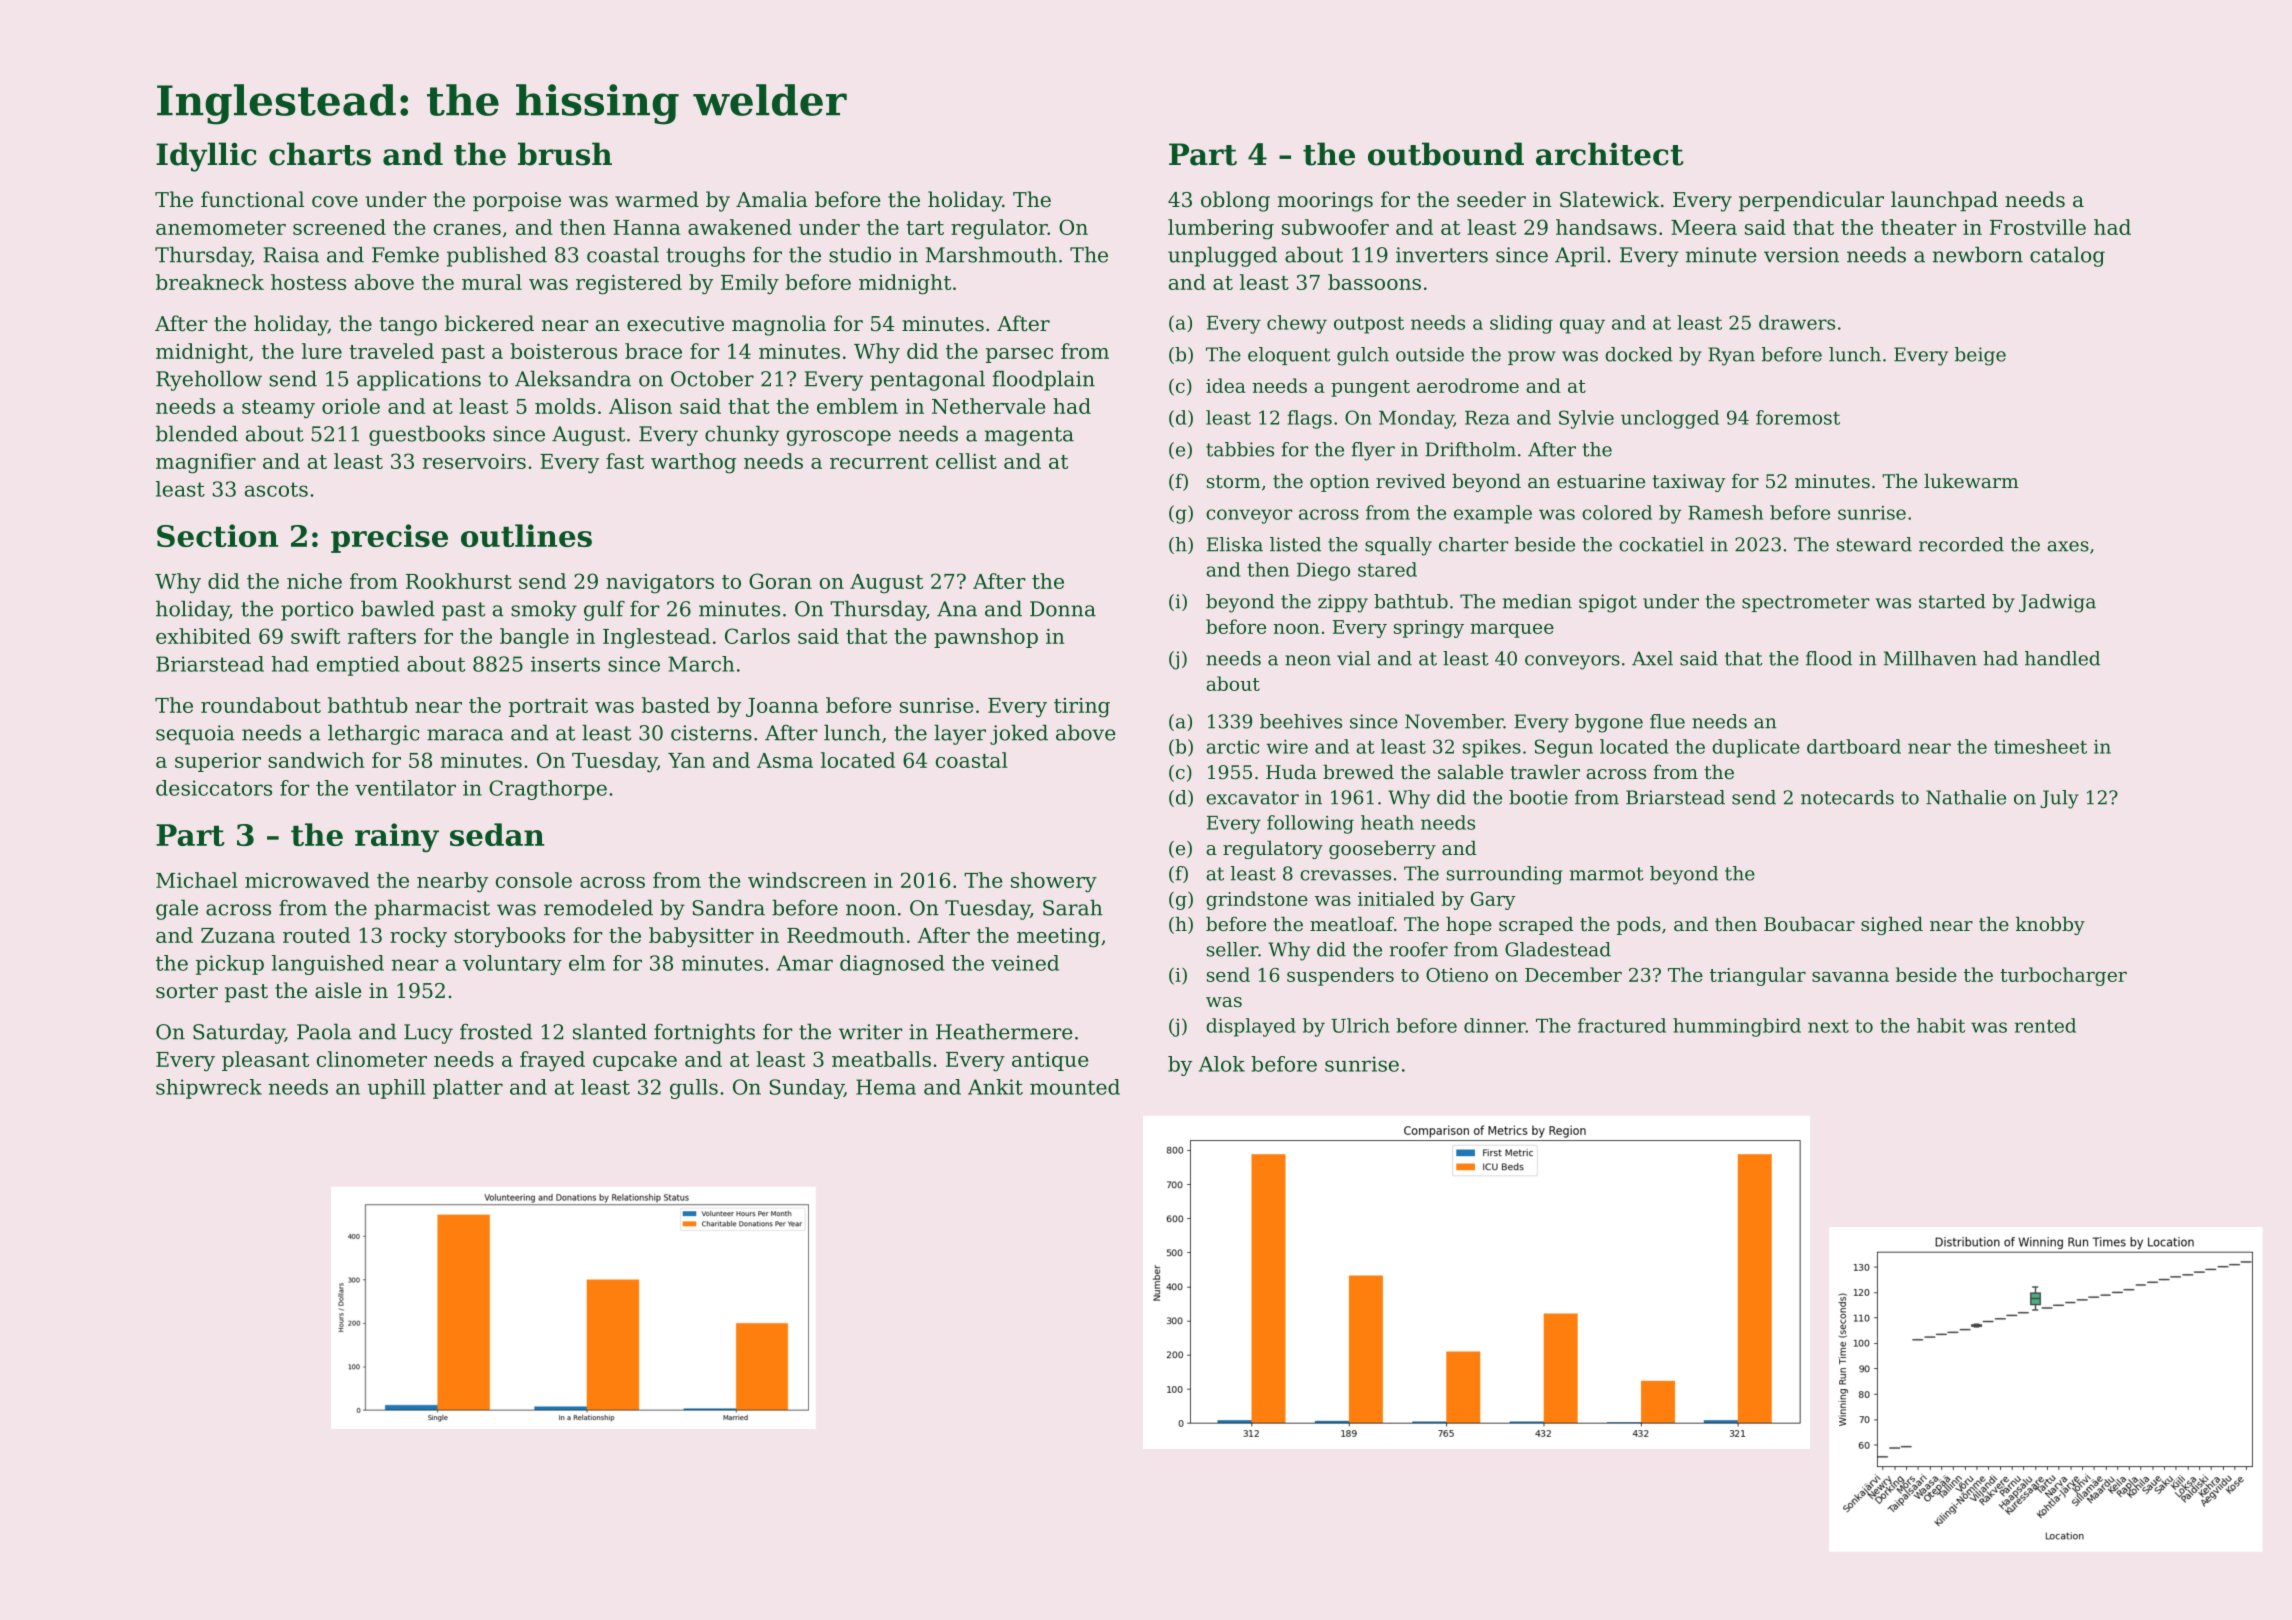 This screenshot has width=2292, height=1620. What do you see at coordinates (1082, 708) in the screenshot?
I see `tiring` at bounding box center [1082, 708].
